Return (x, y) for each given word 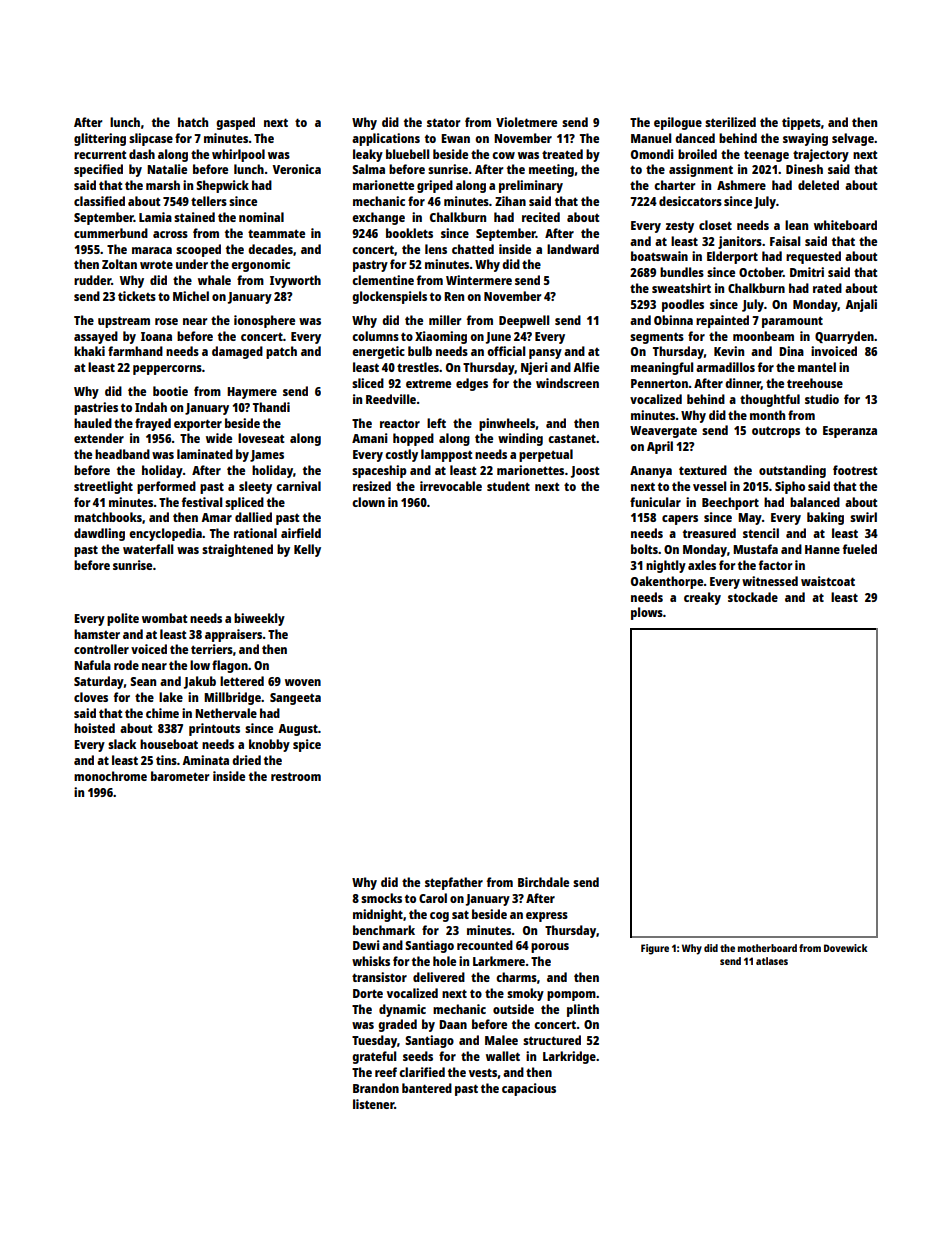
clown (368, 502)
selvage (853, 139)
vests (483, 1072)
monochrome (110, 776)
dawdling (99, 534)
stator (443, 122)
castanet (572, 438)
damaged (237, 352)
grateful (374, 1057)
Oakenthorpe (667, 582)
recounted (485, 945)
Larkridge (569, 1057)
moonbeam (763, 336)
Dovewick (846, 948)
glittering (100, 139)
